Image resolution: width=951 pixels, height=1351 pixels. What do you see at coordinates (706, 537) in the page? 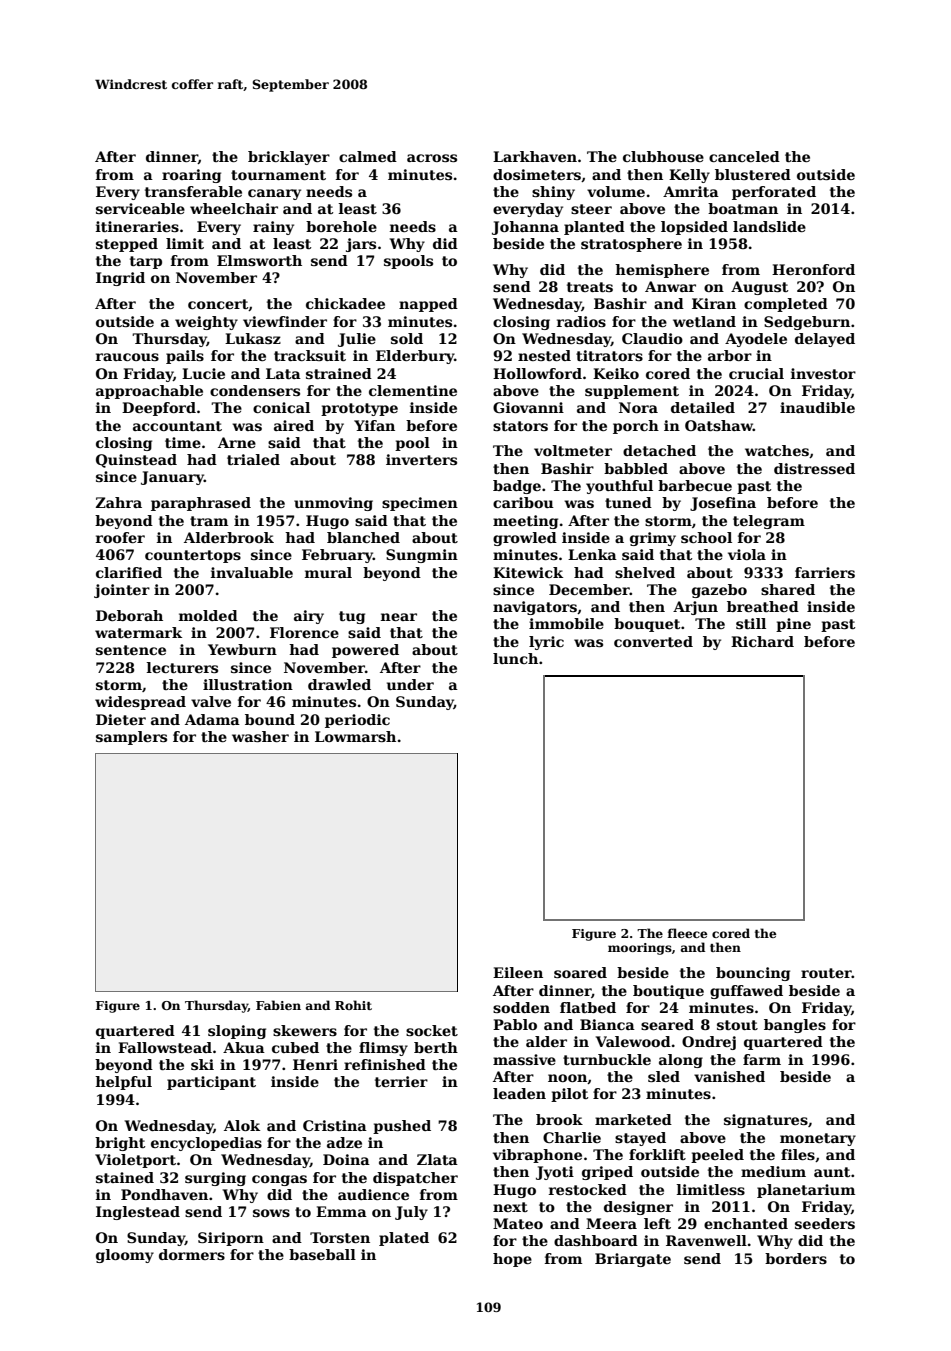
I see `school` at bounding box center [706, 537].
